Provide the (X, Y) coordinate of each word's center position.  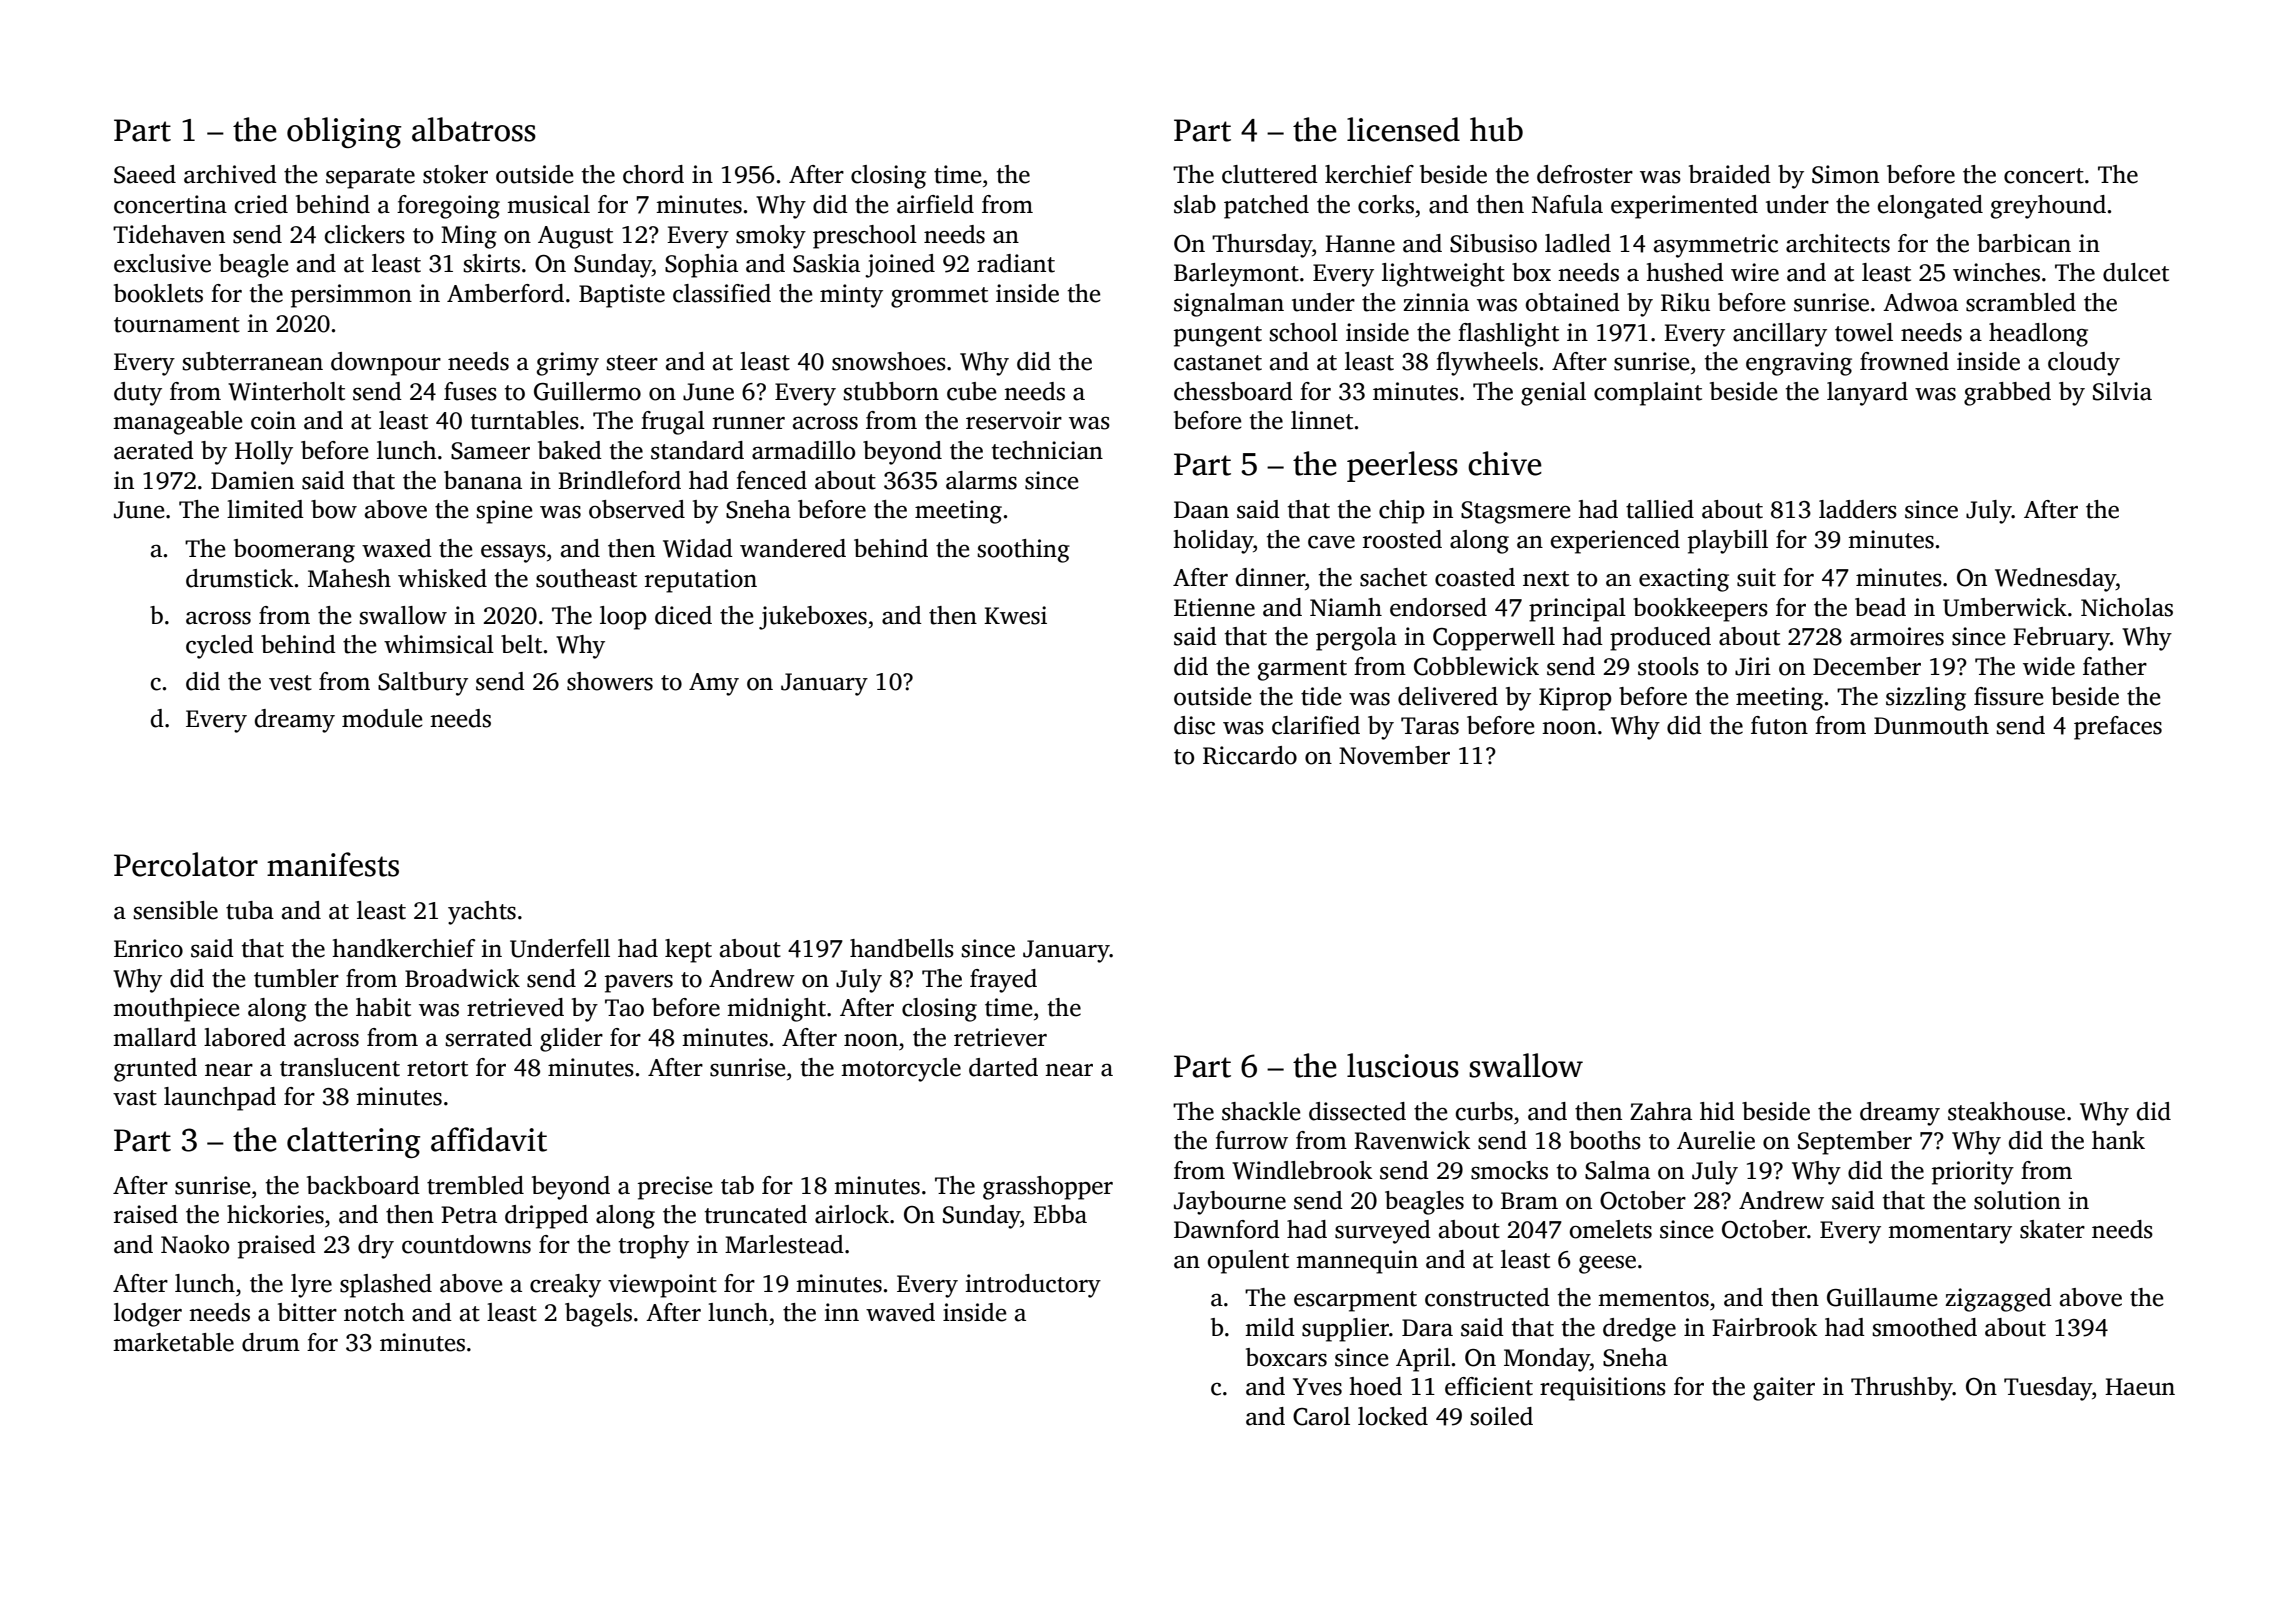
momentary (1950, 1233)
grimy (568, 364)
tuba (250, 910)
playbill (1728, 542)
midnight (776, 1010)
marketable (173, 1342)
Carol (1321, 1416)
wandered (793, 548)
